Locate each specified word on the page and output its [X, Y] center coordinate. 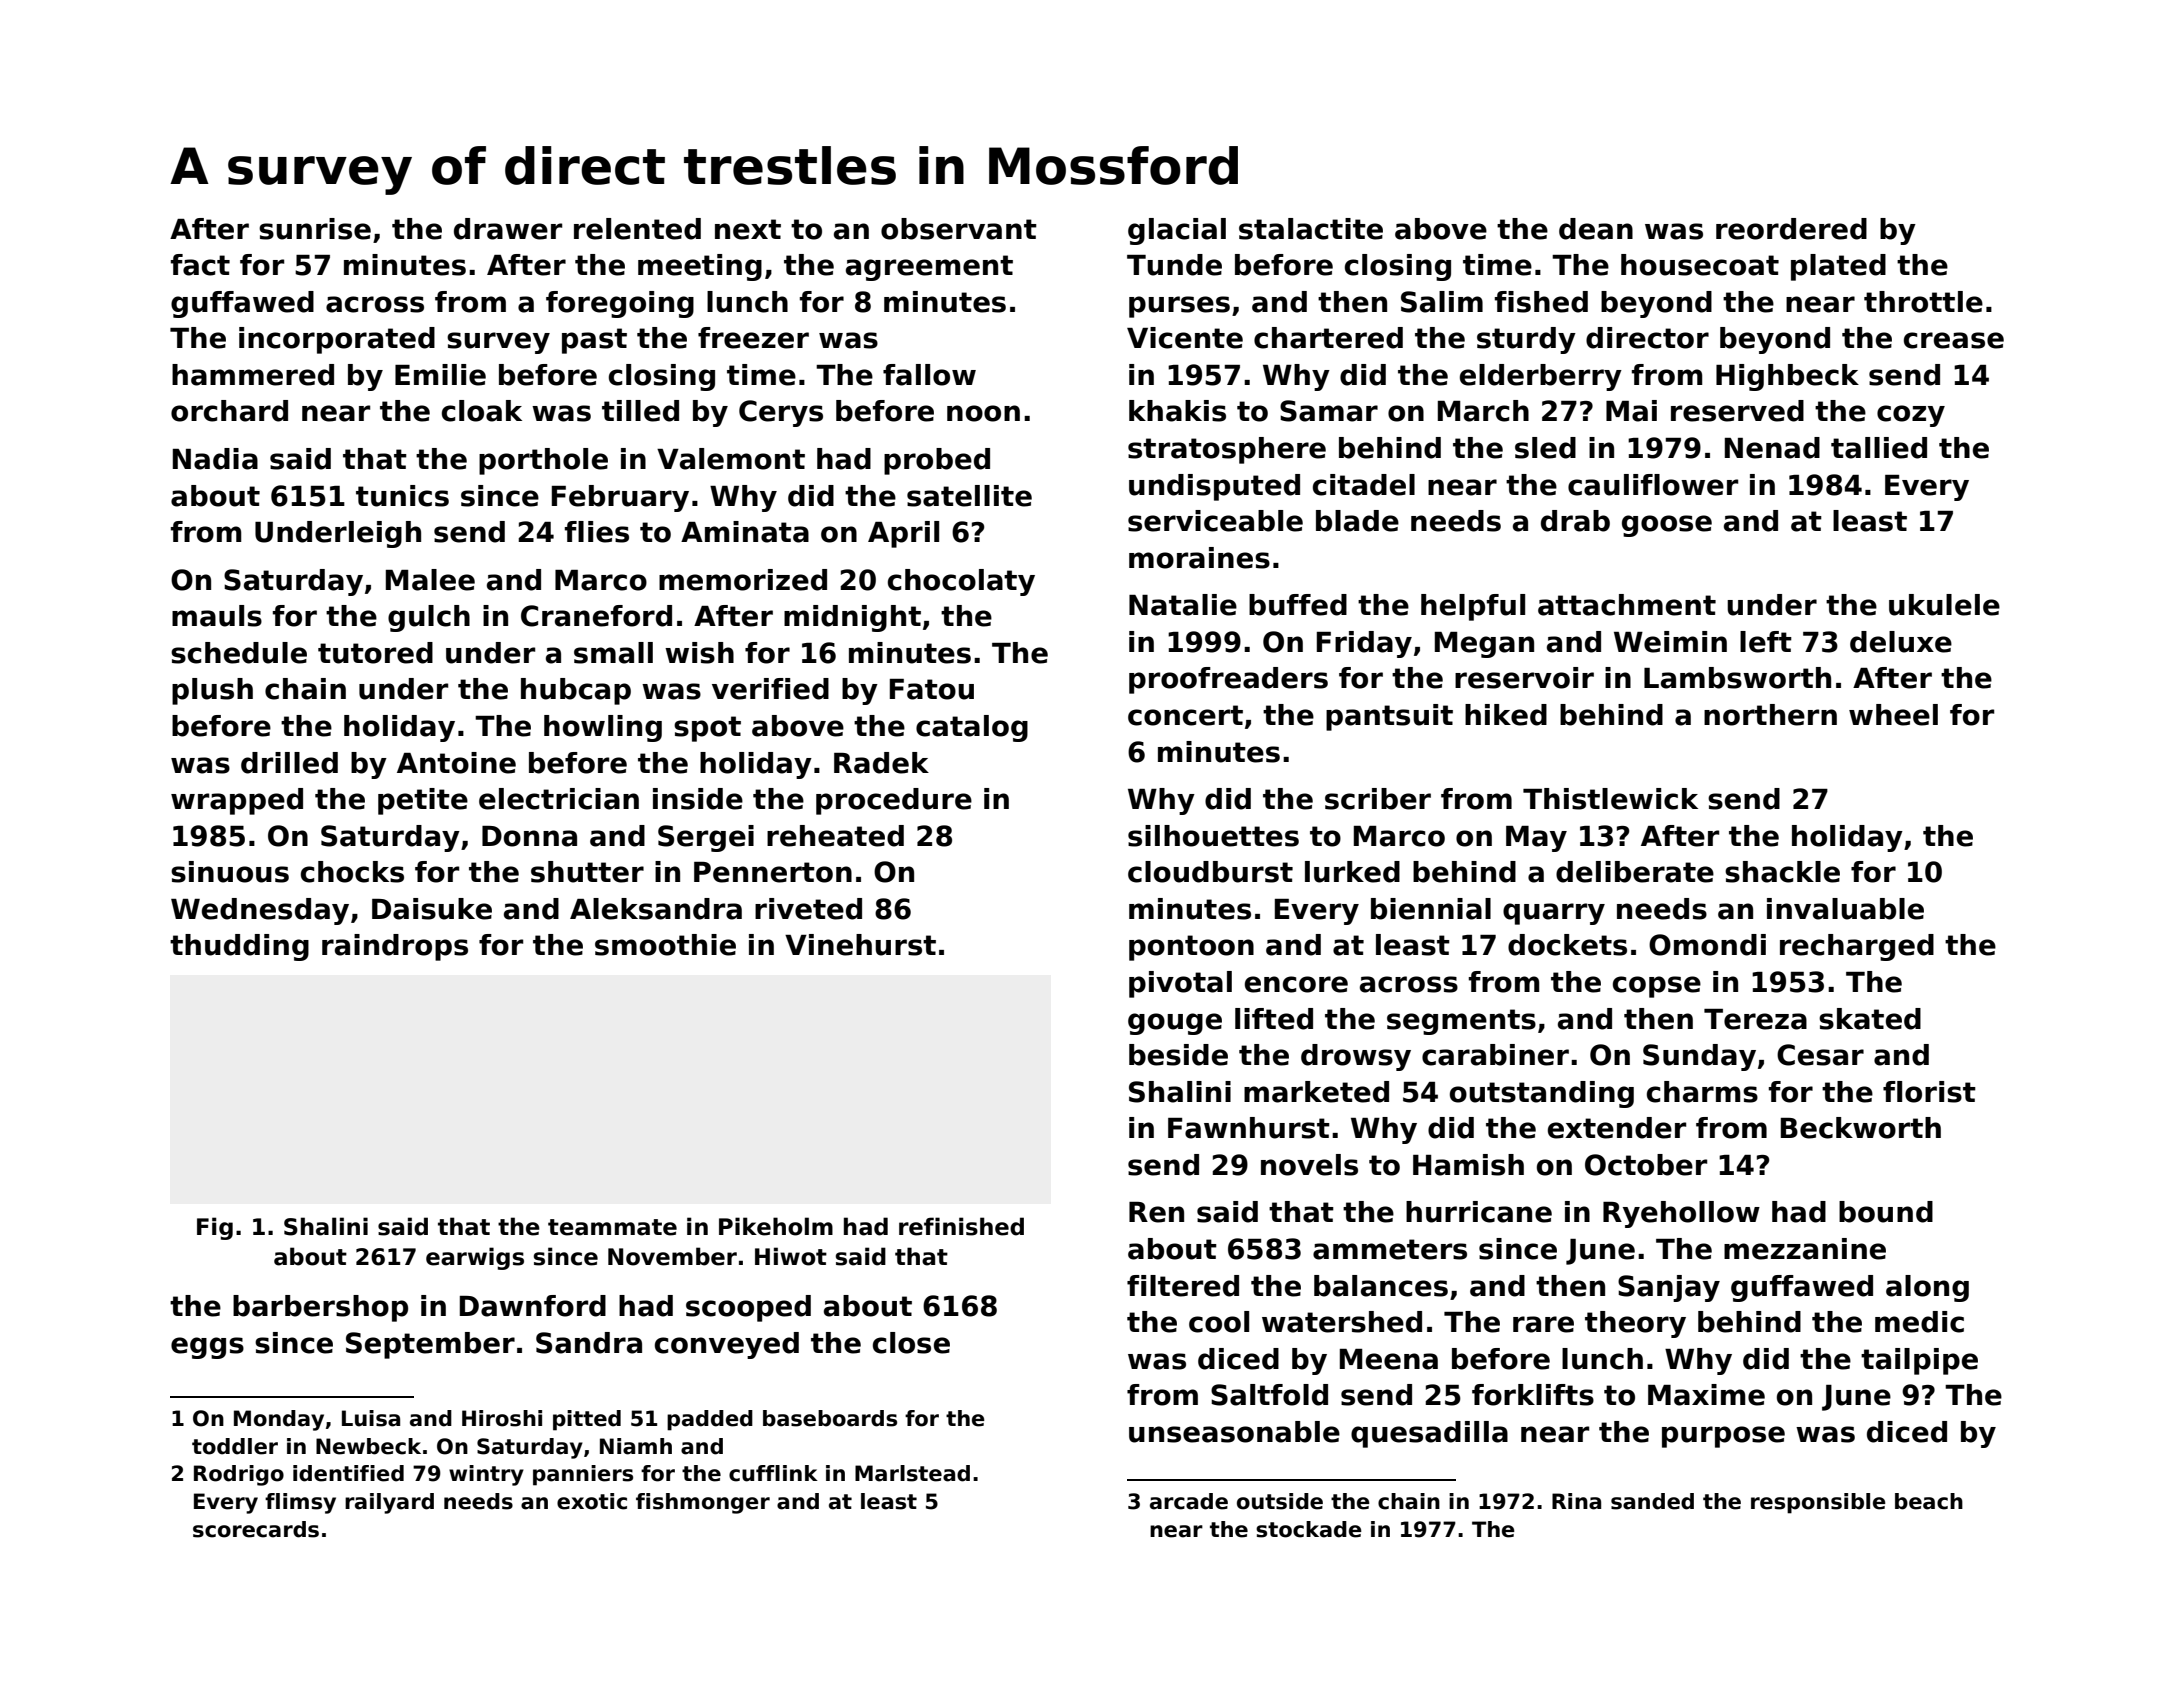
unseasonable [1234, 1432]
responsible [1818, 1503]
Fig [215, 1228]
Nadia [215, 459]
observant [959, 229]
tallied [1879, 448]
